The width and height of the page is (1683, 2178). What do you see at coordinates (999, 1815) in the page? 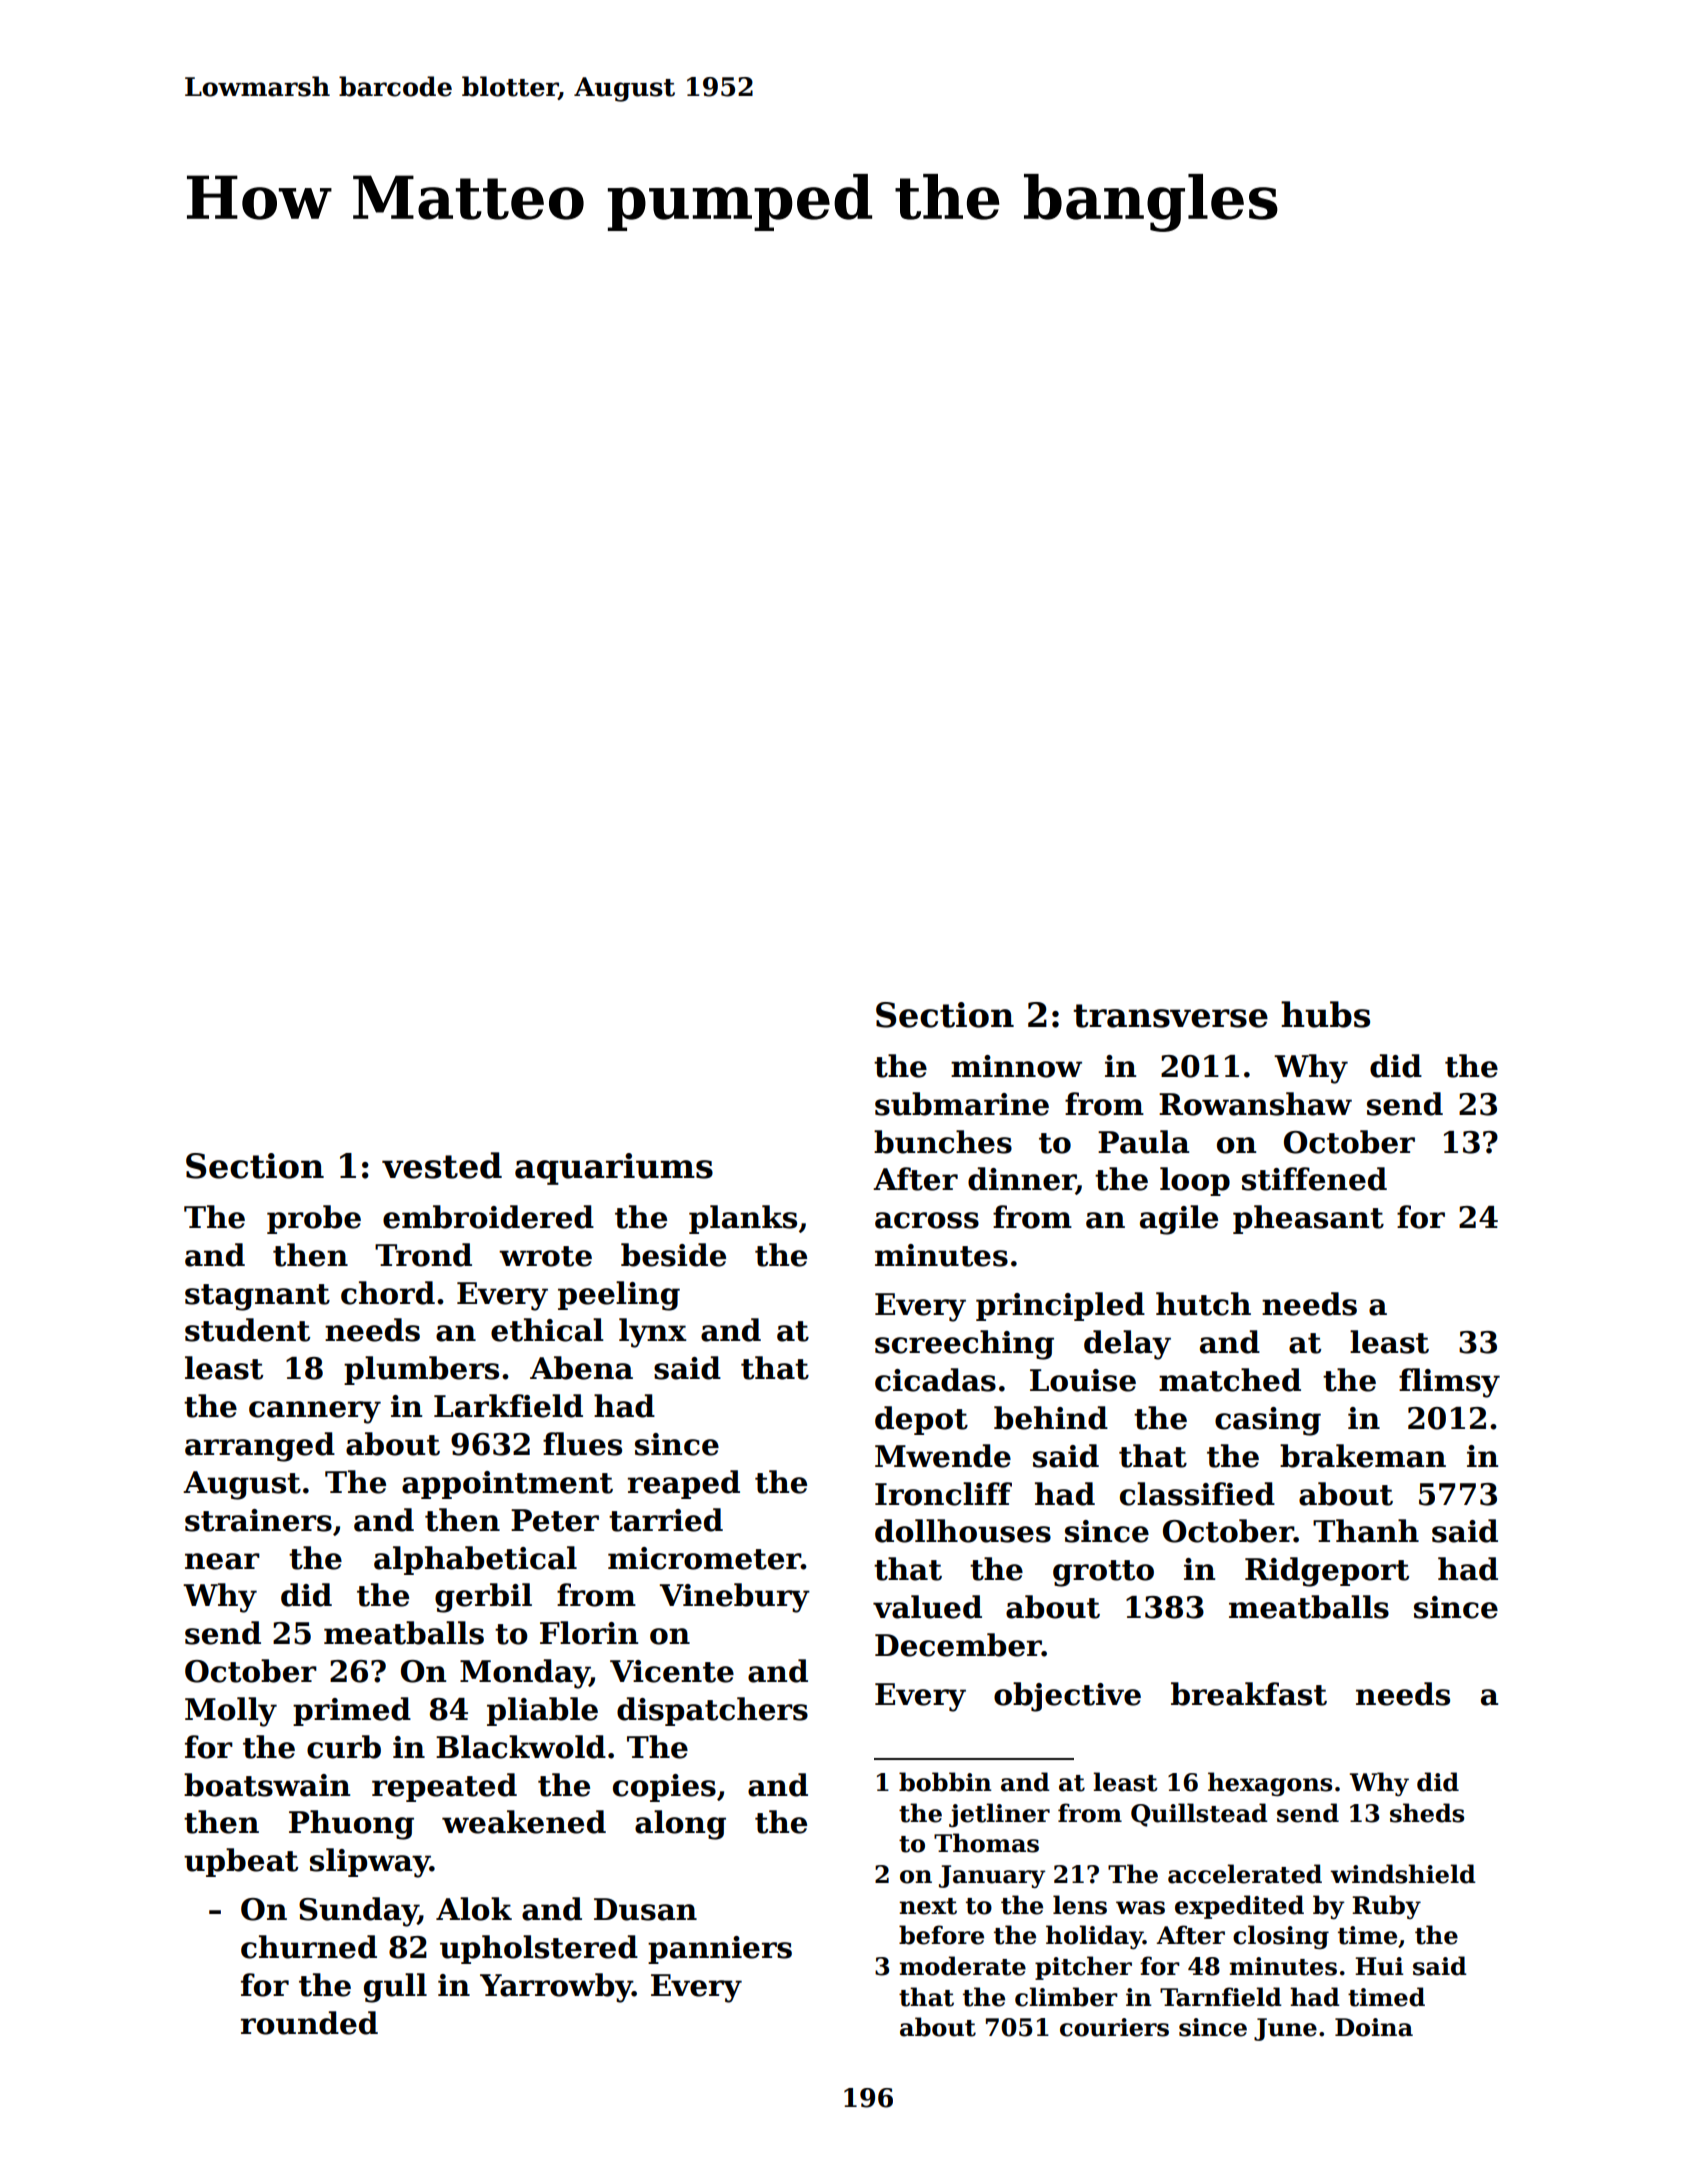
I see `jetliner` at bounding box center [999, 1815].
